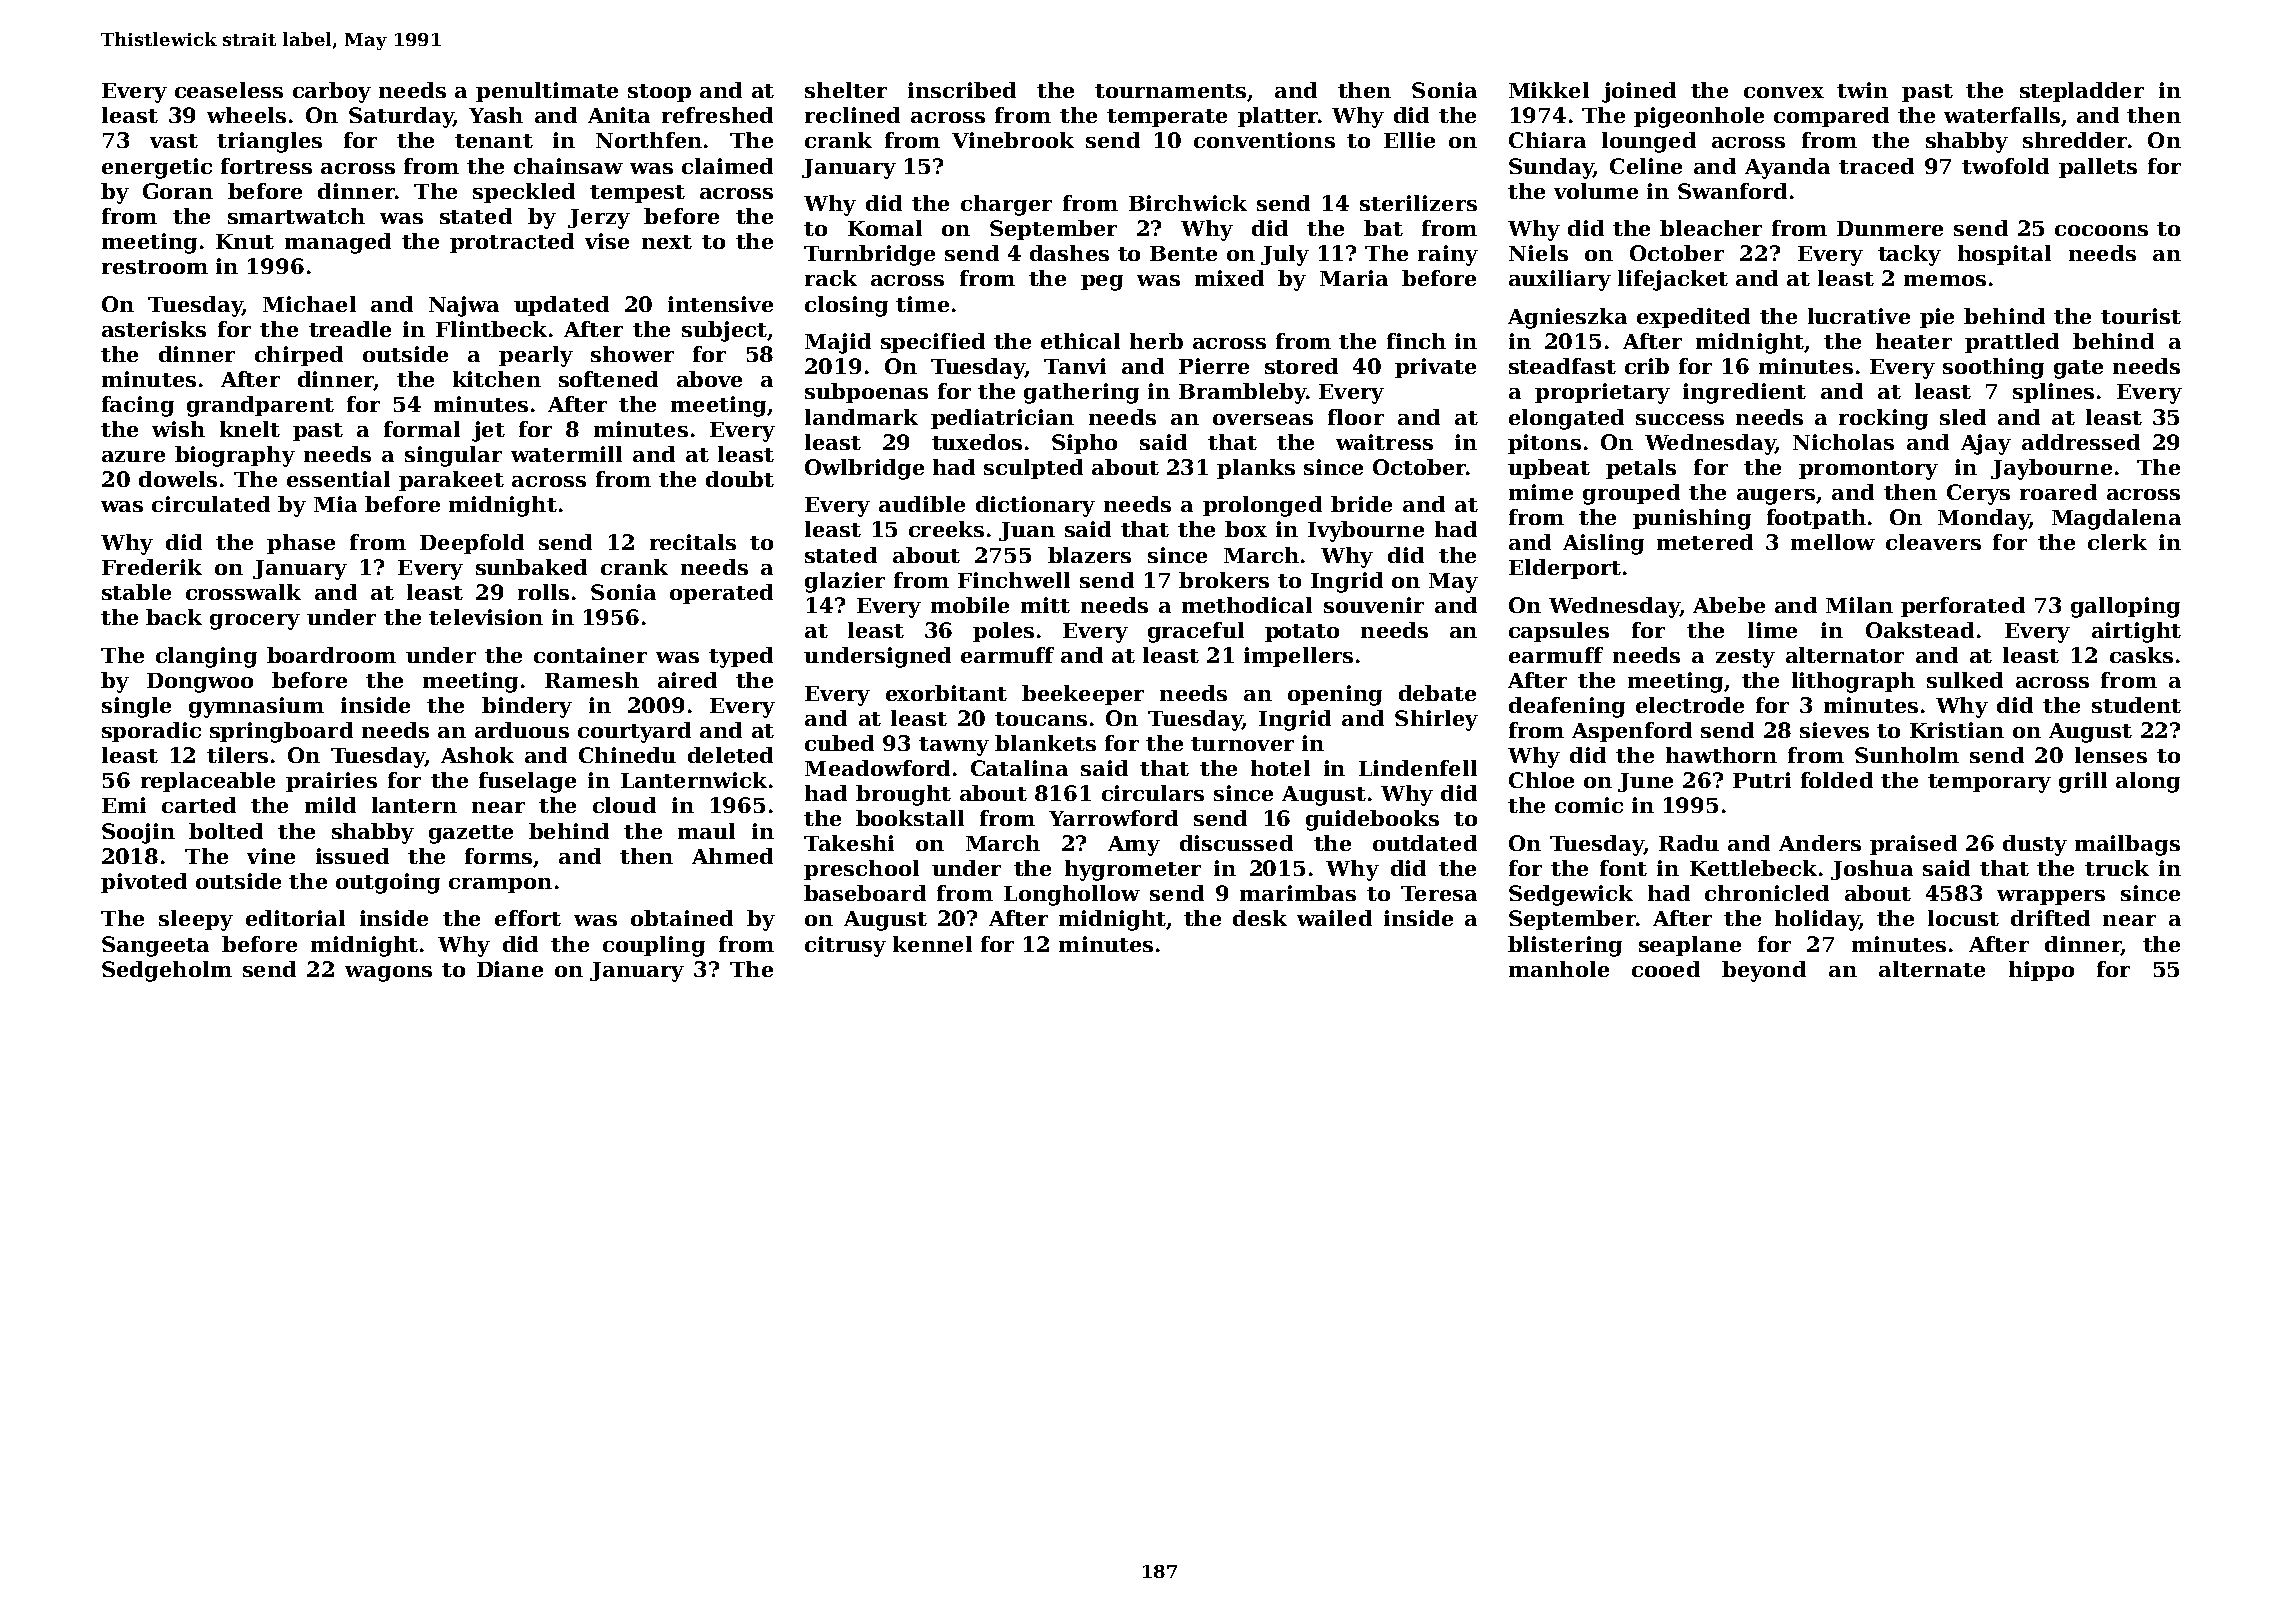  What do you see at coordinates (154, 329) in the screenshot?
I see `asterisks` at bounding box center [154, 329].
